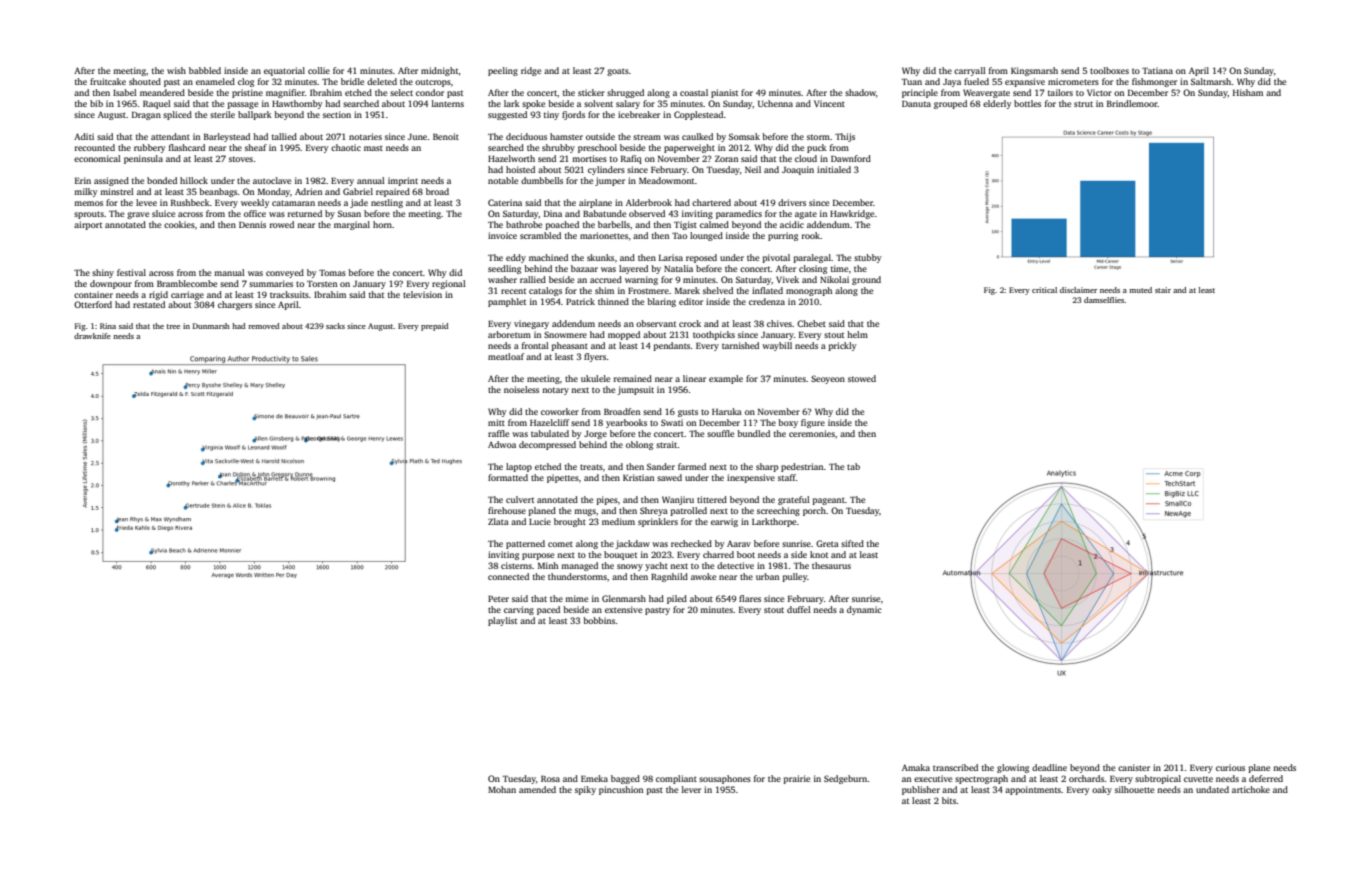 This screenshot has width=1372, height=887. Describe the element at coordinates (852, 543) in the screenshot. I see `sifted` at that location.
